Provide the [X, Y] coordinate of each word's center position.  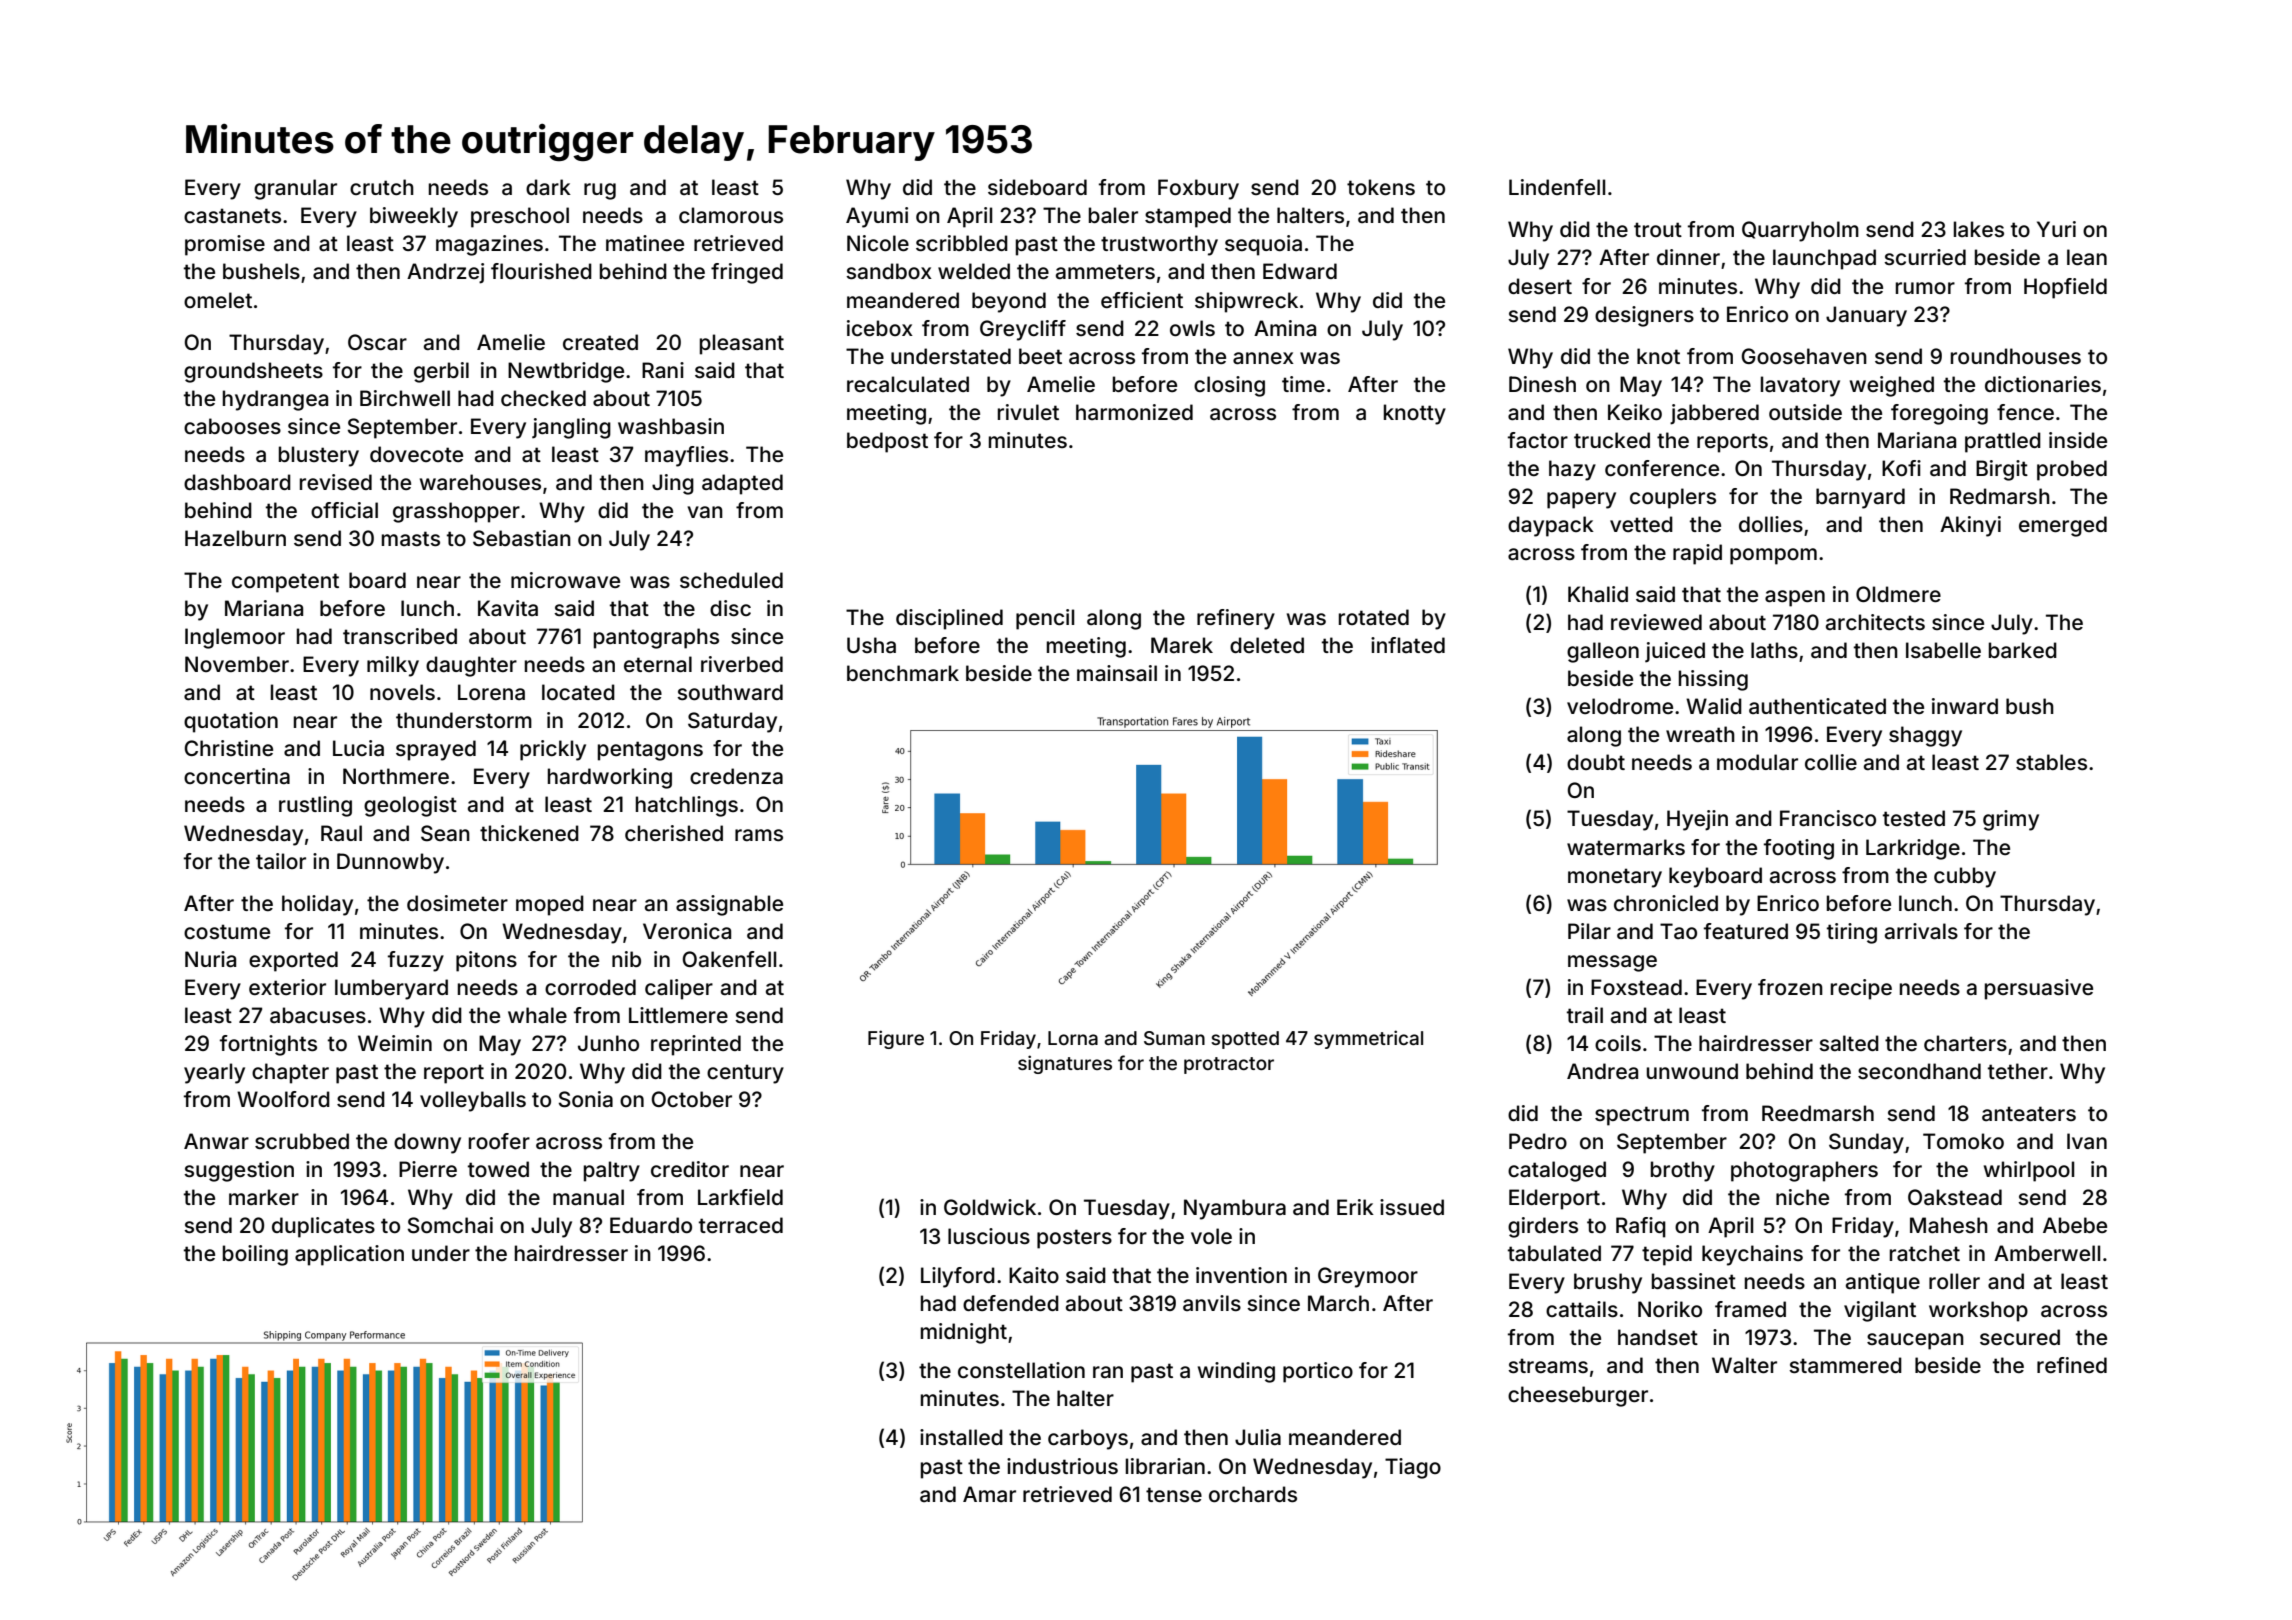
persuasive [2039, 989]
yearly [214, 1073]
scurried [1925, 257]
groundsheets [253, 372]
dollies [1771, 524]
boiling [255, 1255]
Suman [1174, 1038]
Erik [1355, 1207]
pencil [1045, 619]
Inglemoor [235, 638]
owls [1192, 328]
